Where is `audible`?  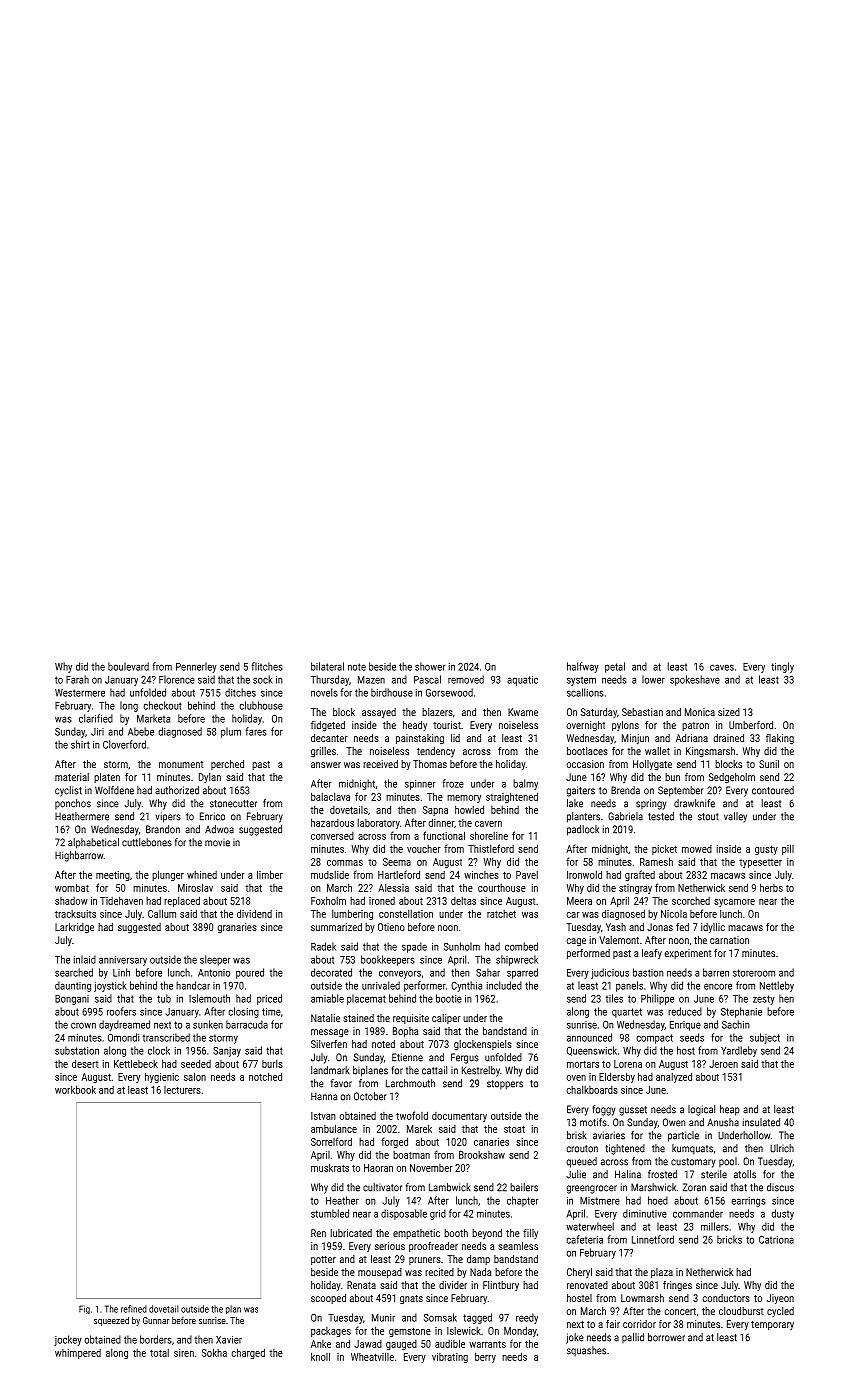 audible is located at coordinates (450, 1343).
